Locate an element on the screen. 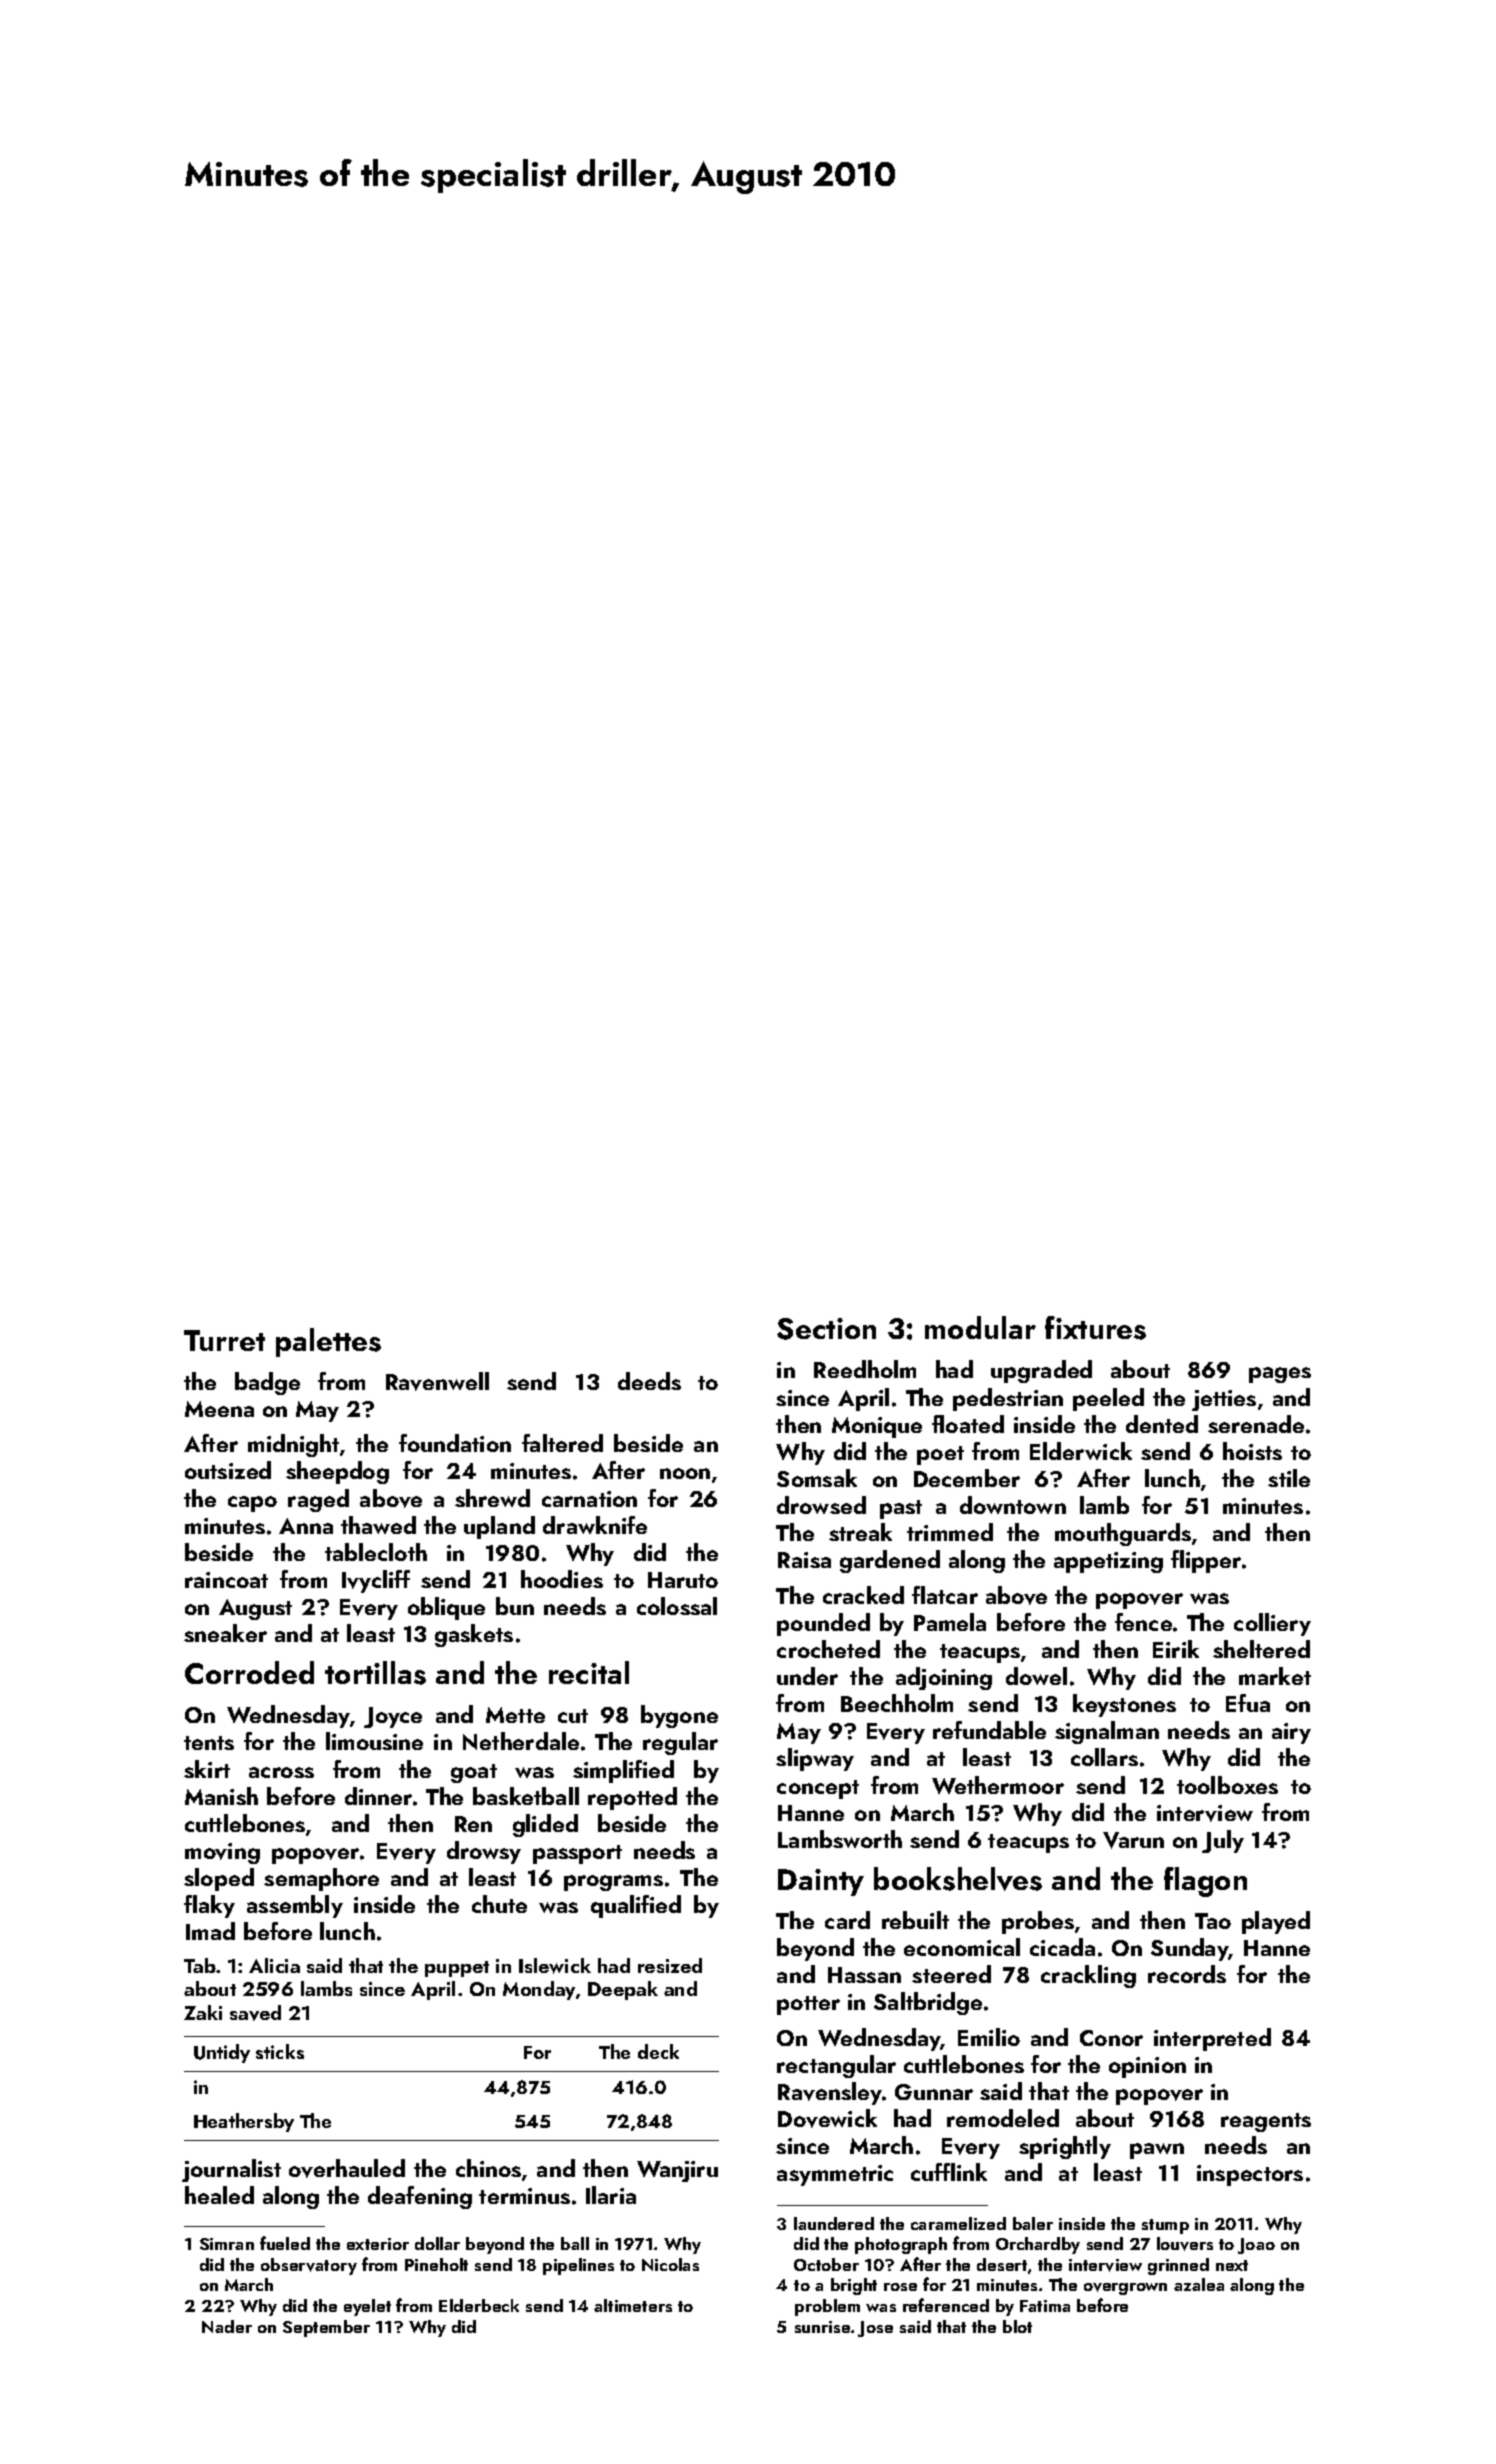  Joyce is located at coordinates (393, 1717).
